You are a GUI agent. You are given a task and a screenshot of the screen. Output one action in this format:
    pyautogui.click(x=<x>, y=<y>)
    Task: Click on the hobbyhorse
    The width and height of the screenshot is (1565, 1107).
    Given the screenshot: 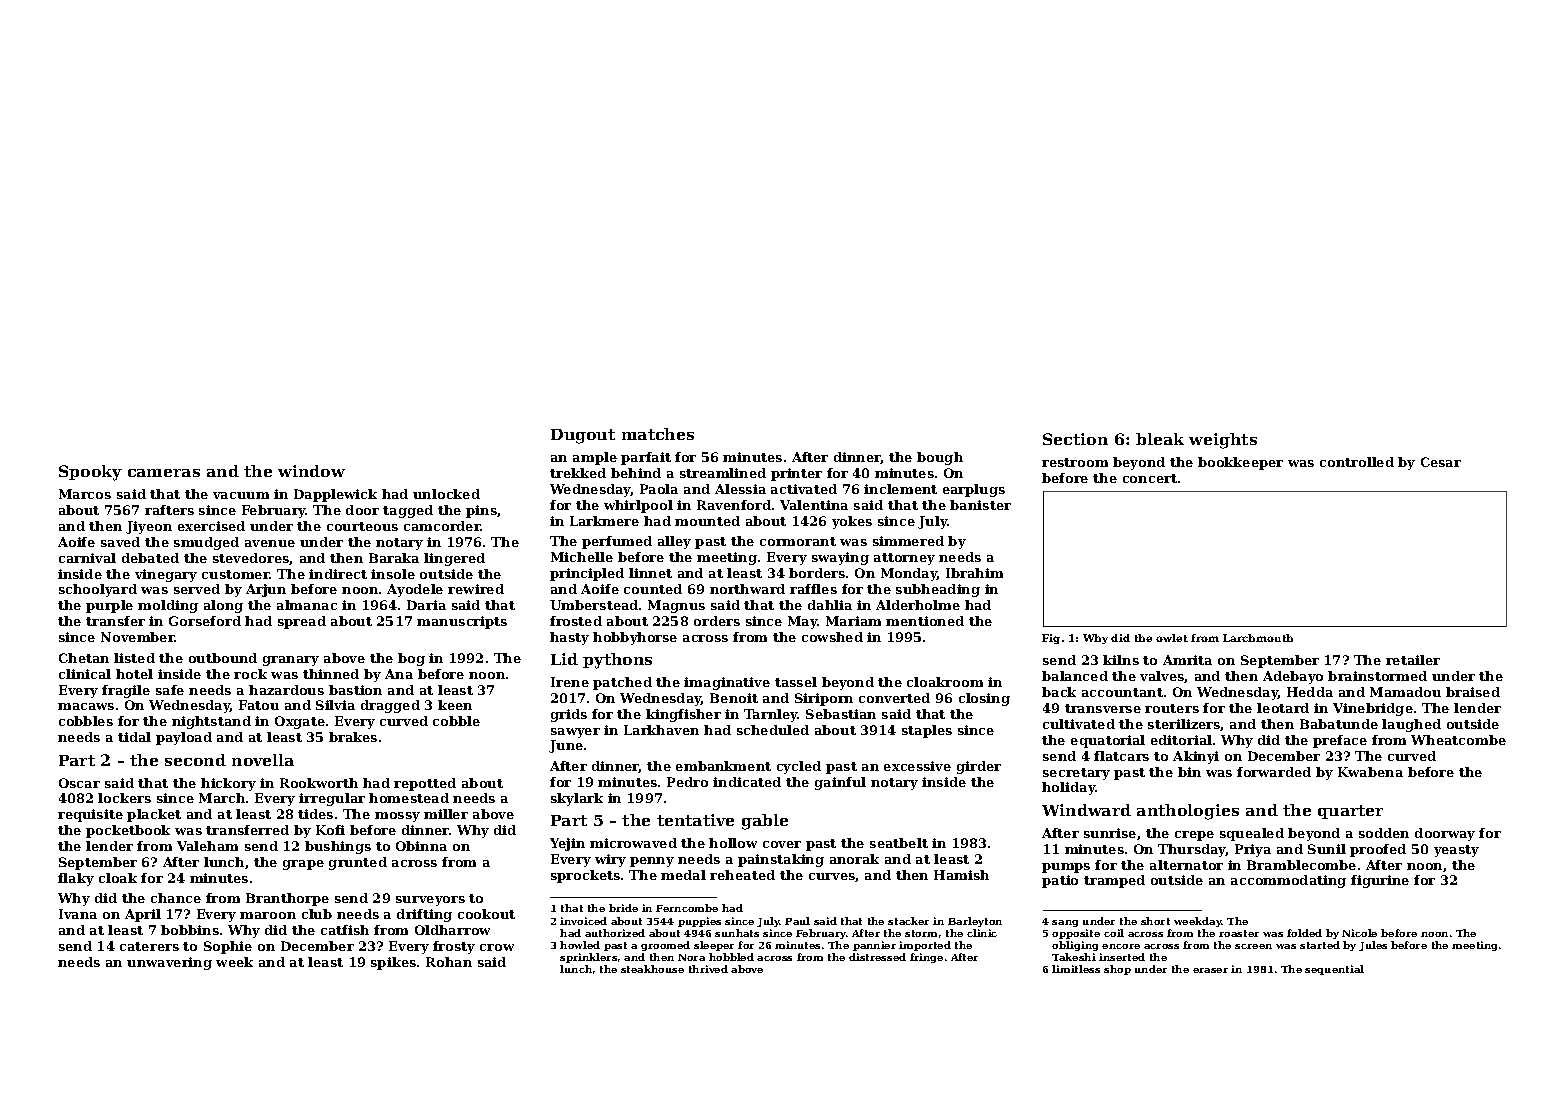 What is the action you would take?
    pyautogui.click(x=635, y=638)
